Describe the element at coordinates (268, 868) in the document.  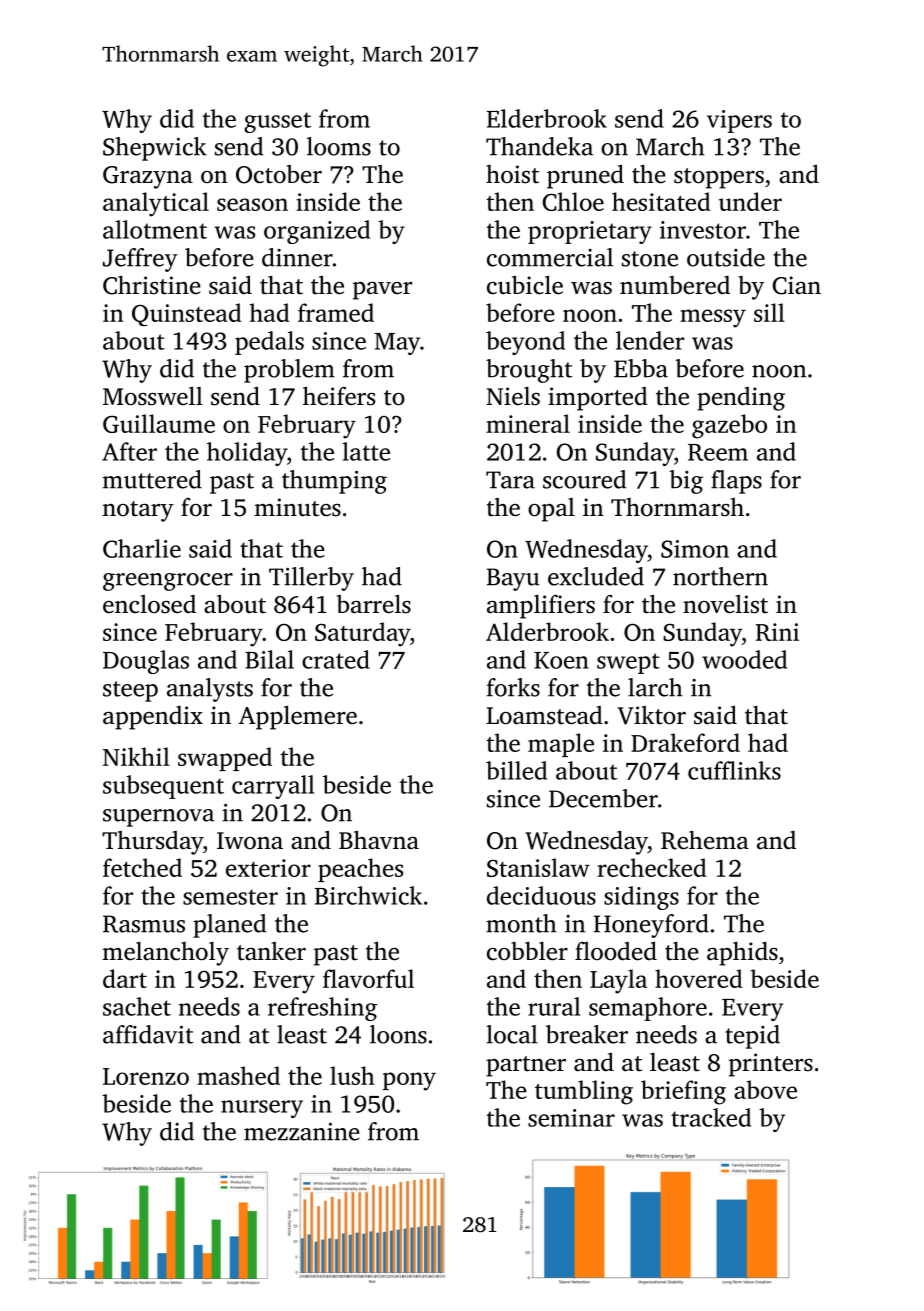
I see `exterior` at that location.
